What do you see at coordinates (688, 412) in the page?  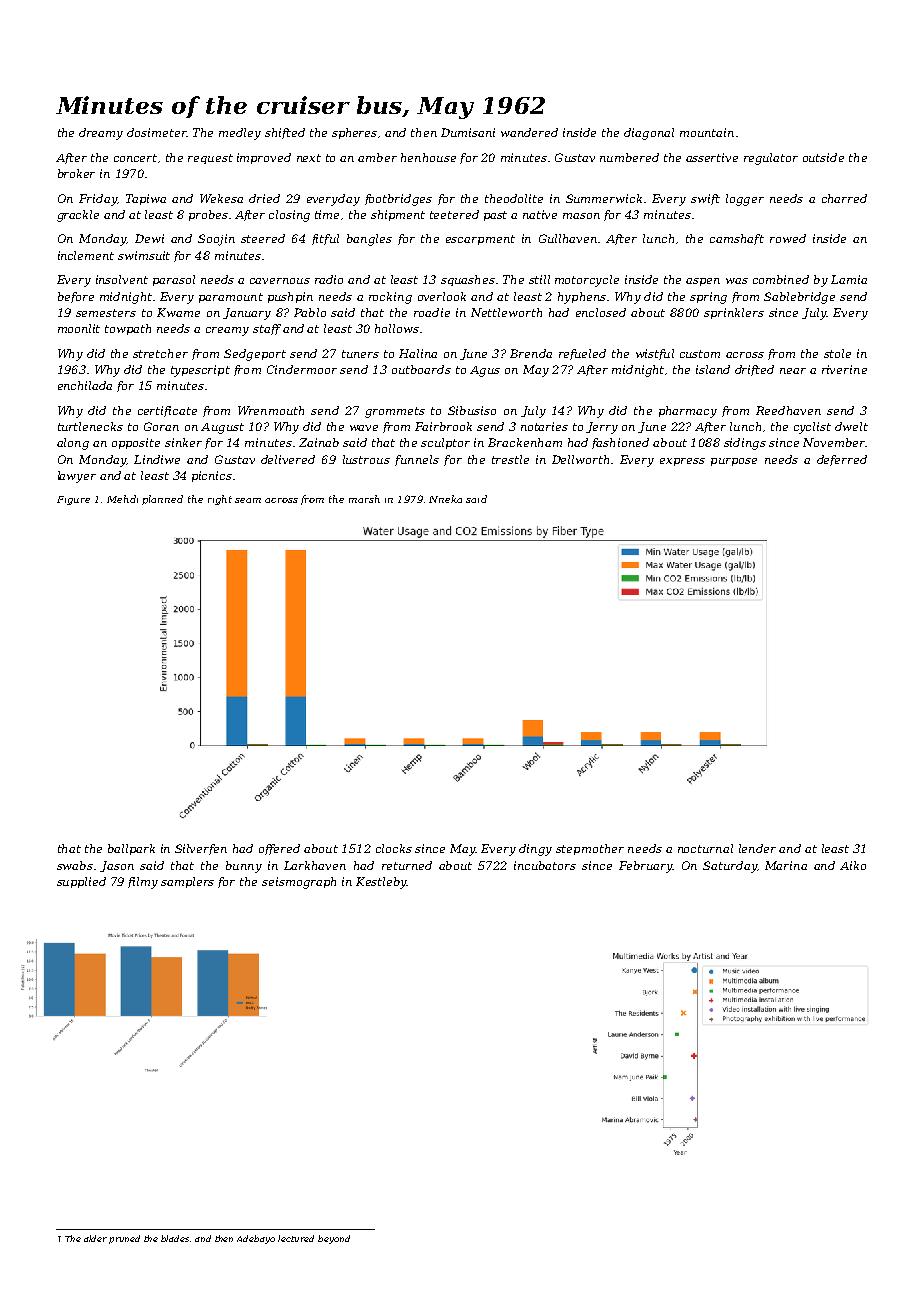 I see `pharmacy` at bounding box center [688, 412].
